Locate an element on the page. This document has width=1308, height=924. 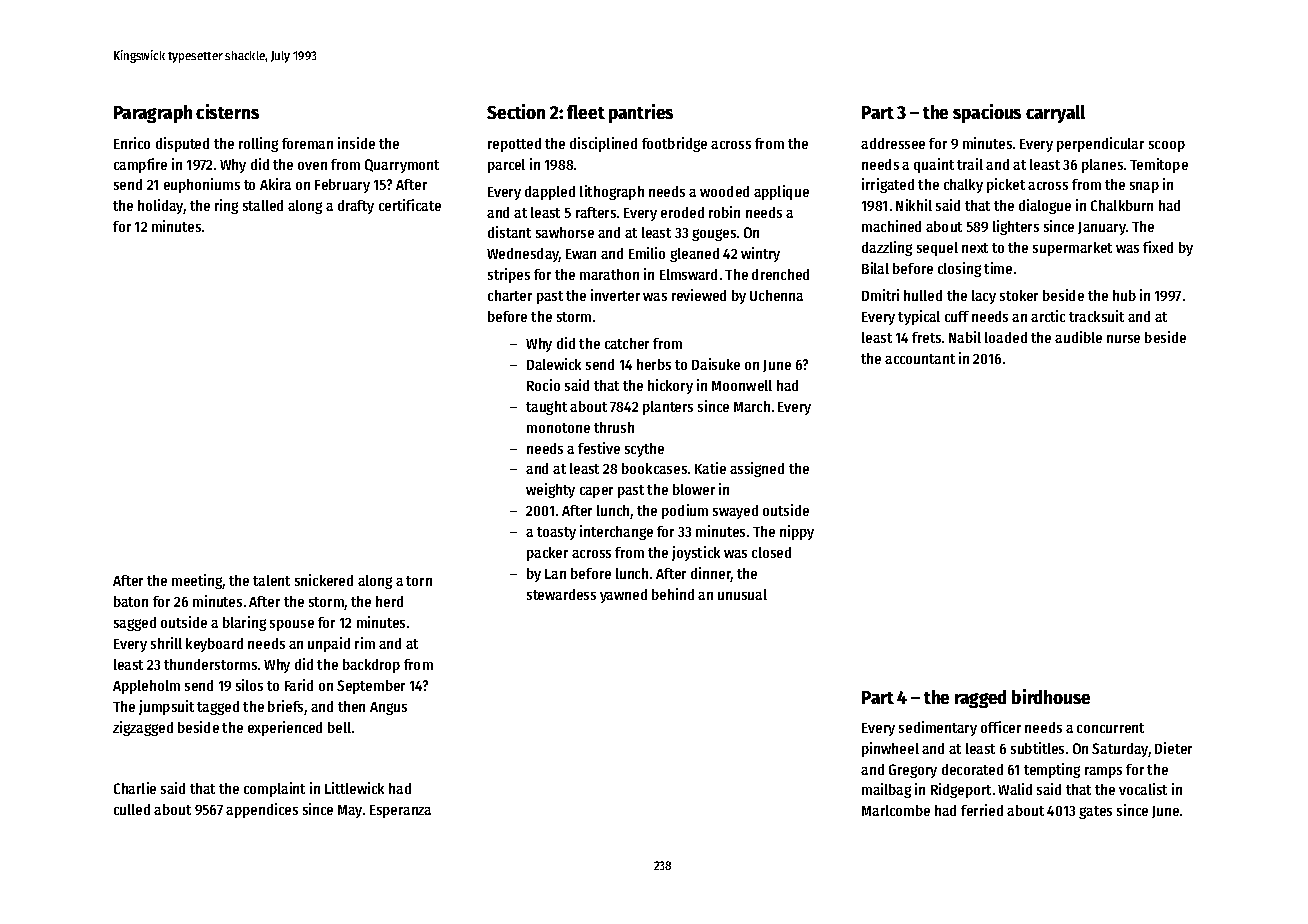
nurse is located at coordinates (1123, 339).
